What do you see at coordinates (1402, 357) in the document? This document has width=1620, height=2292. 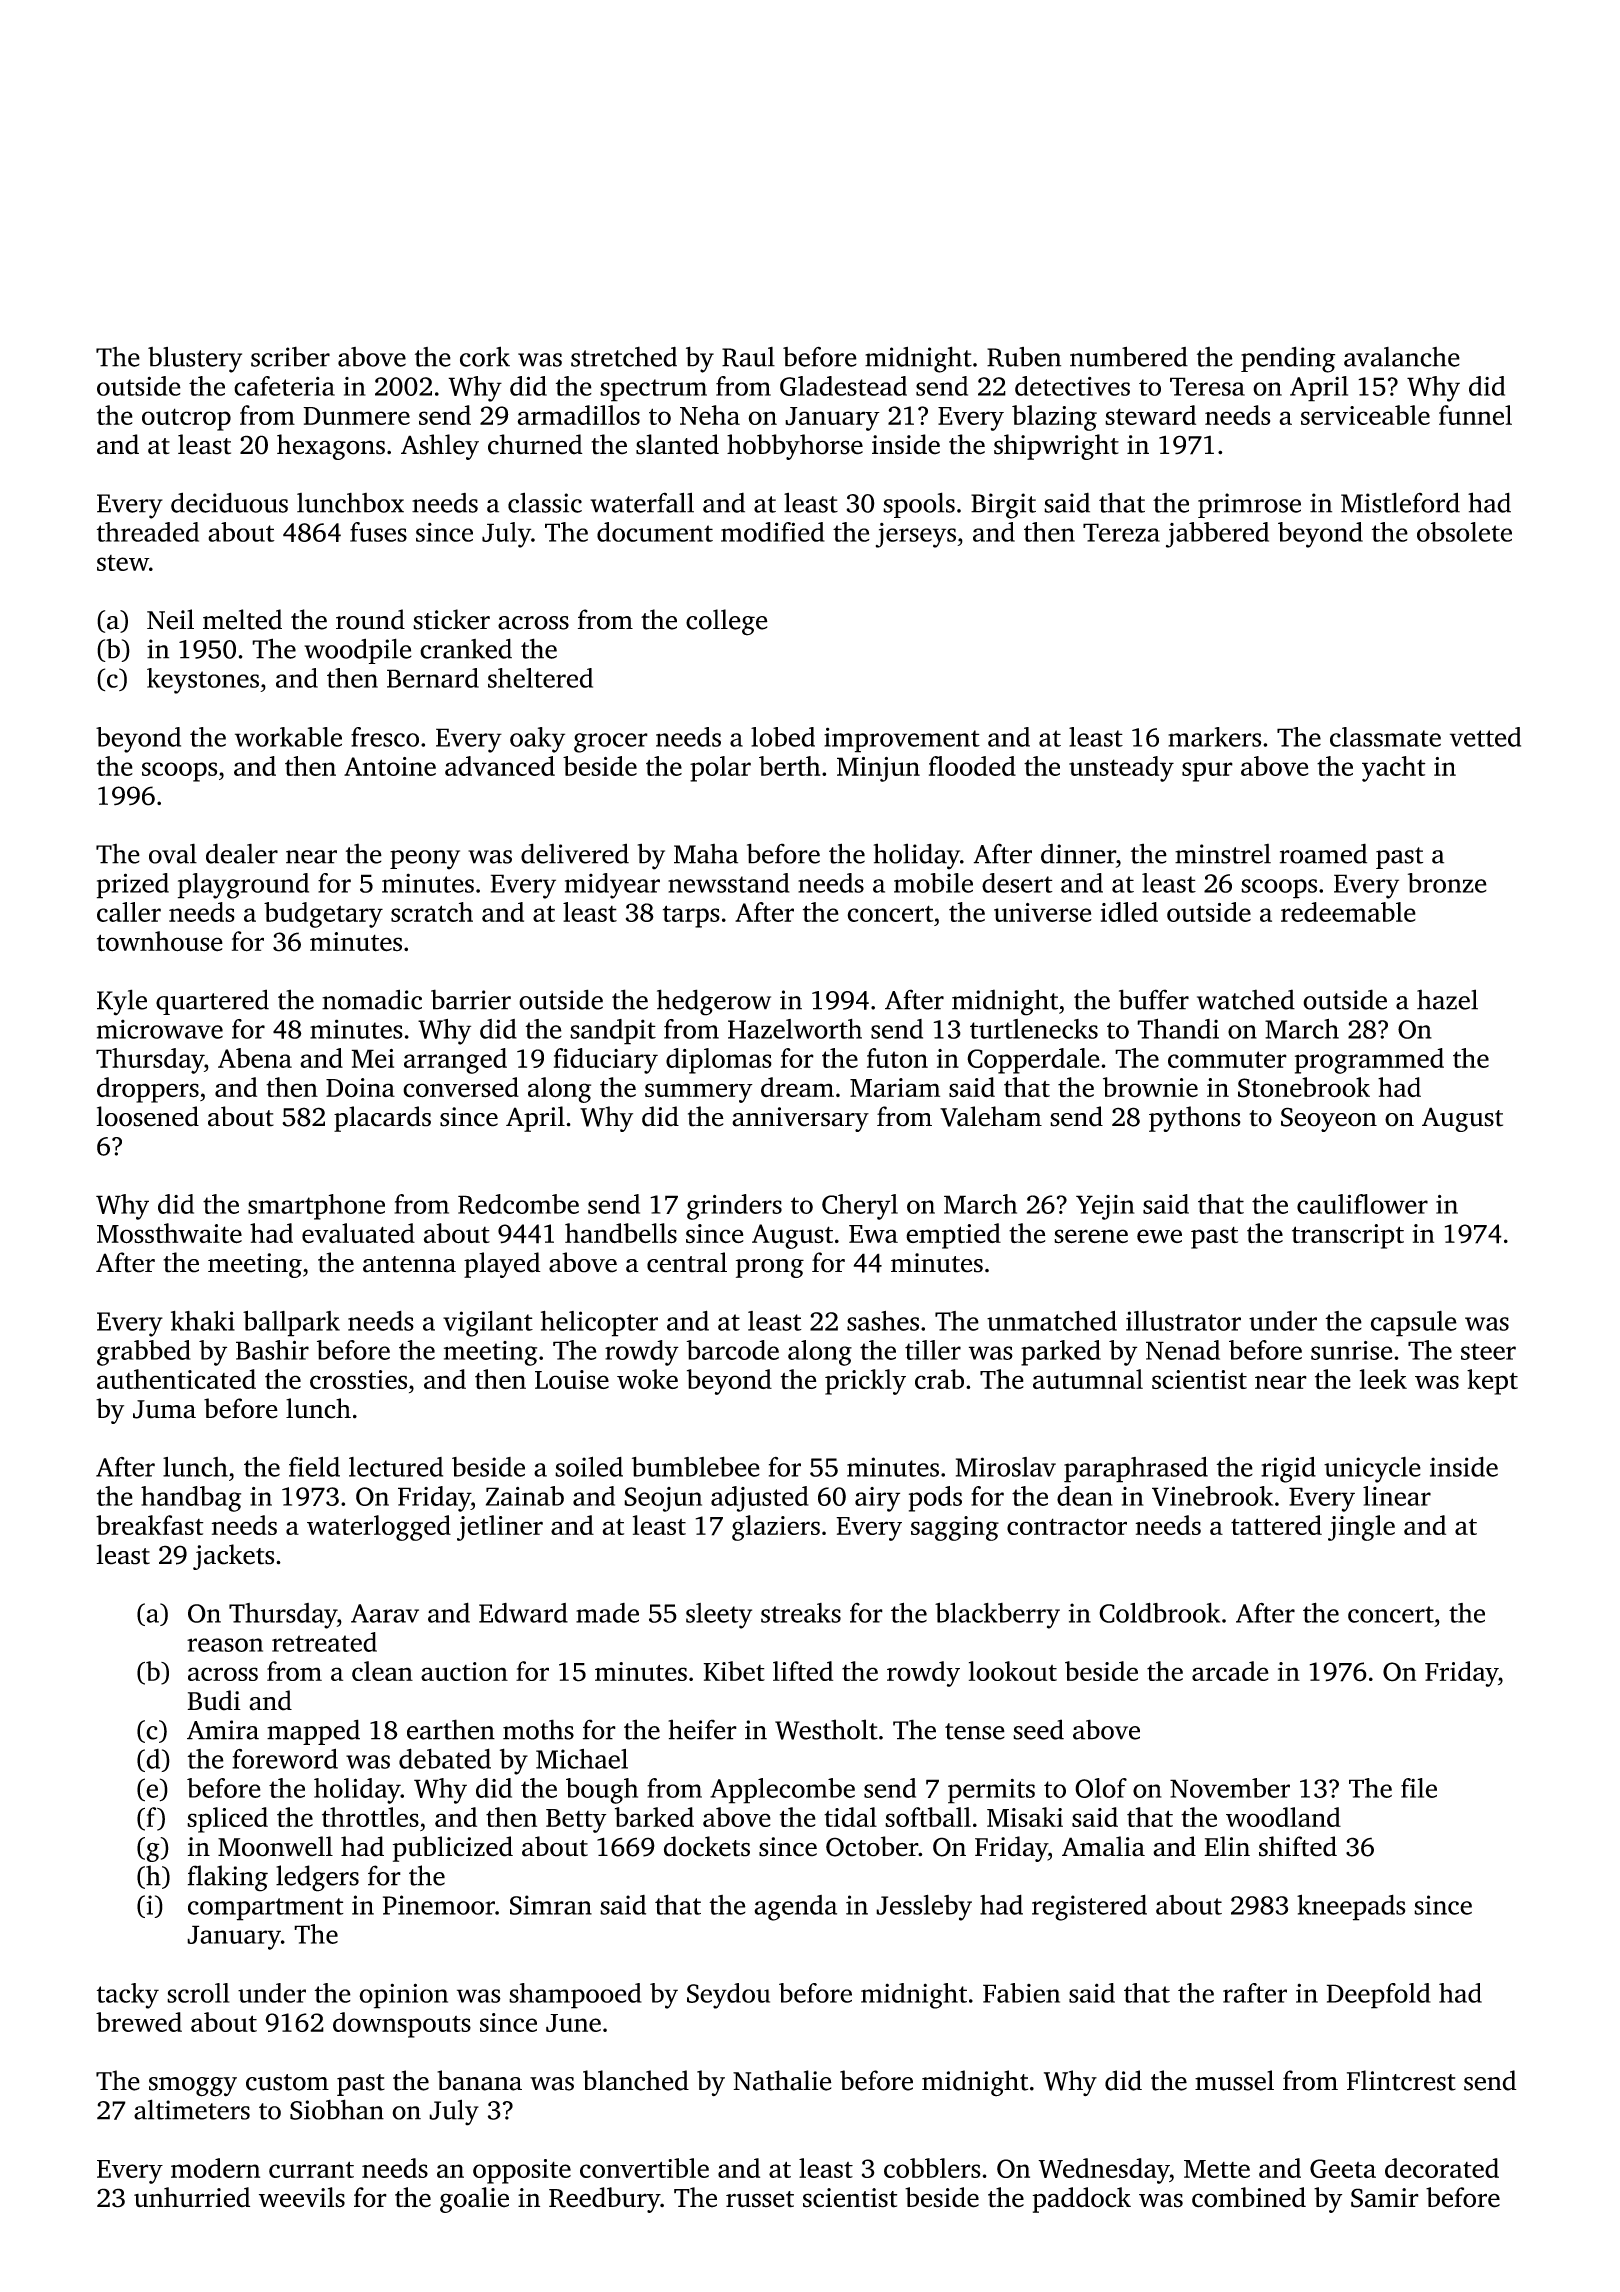 I see `avalanche` at bounding box center [1402, 357].
